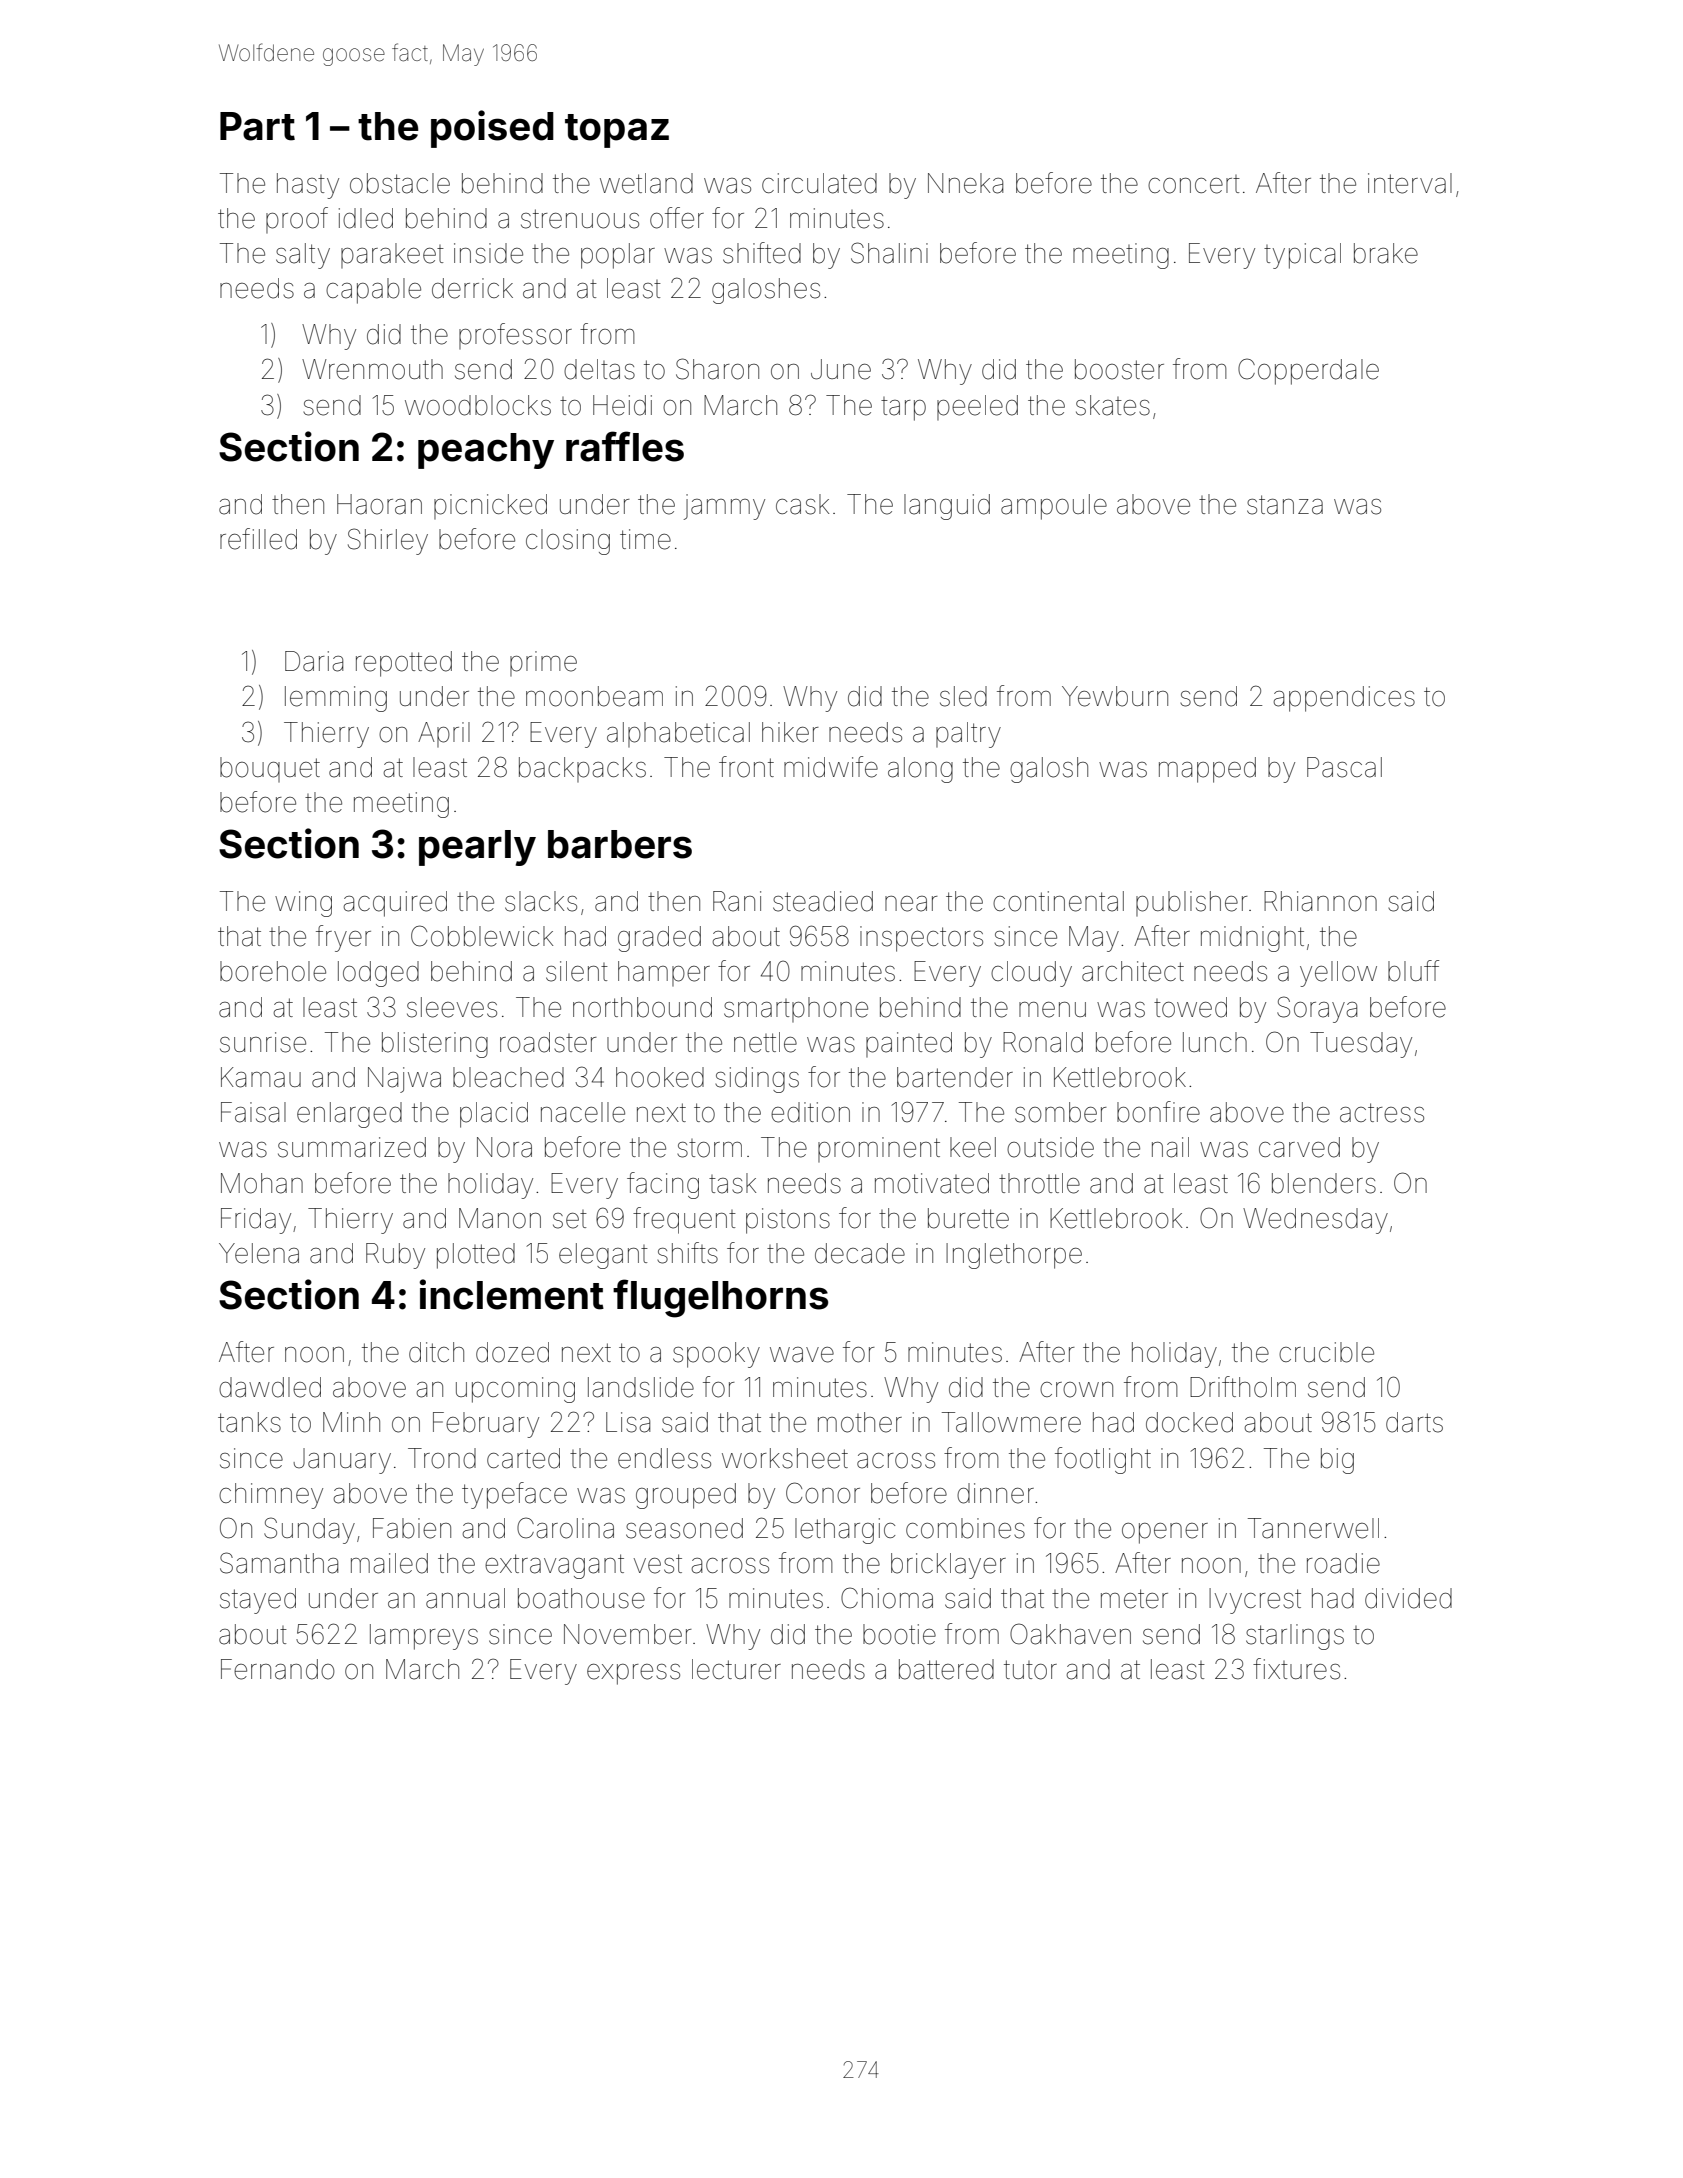 This screenshot has width=1683, height=2178. Describe the element at coordinates (1315, 1221) in the screenshot. I see `Wednesday` at that location.
